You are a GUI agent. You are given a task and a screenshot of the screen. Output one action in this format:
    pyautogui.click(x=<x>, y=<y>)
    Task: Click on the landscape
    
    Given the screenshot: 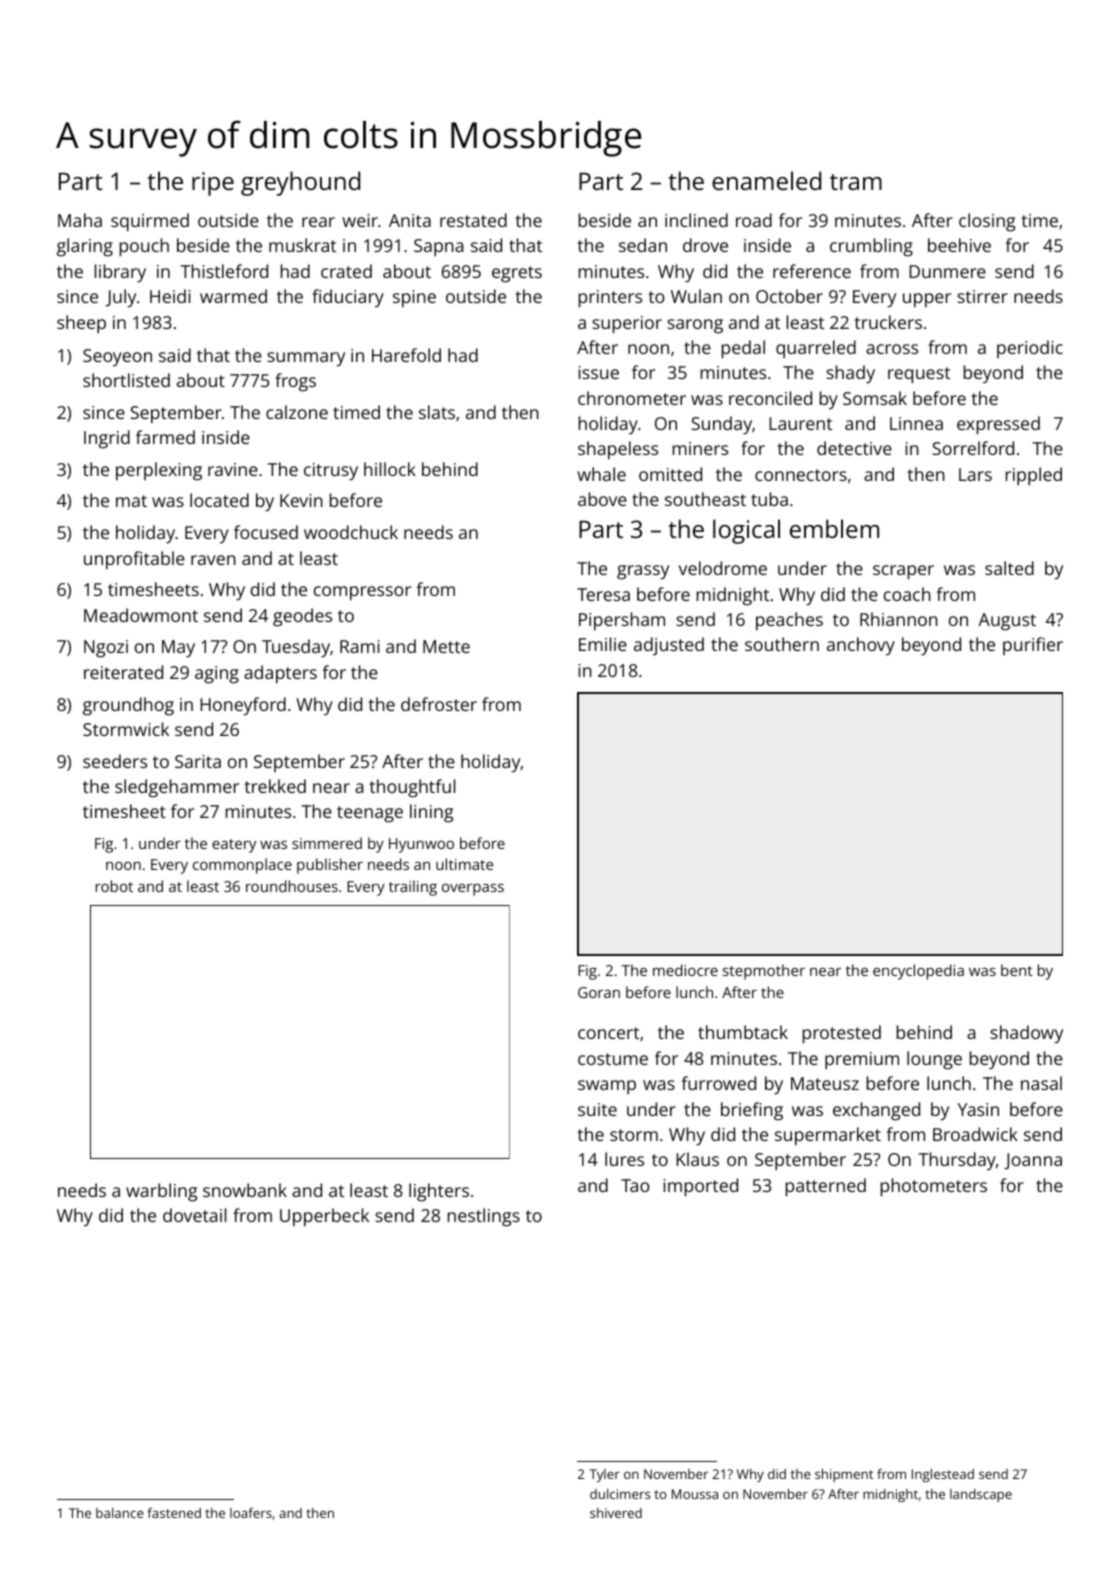 What is the action you would take?
    pyautogui.click(x=981, y=1495)
